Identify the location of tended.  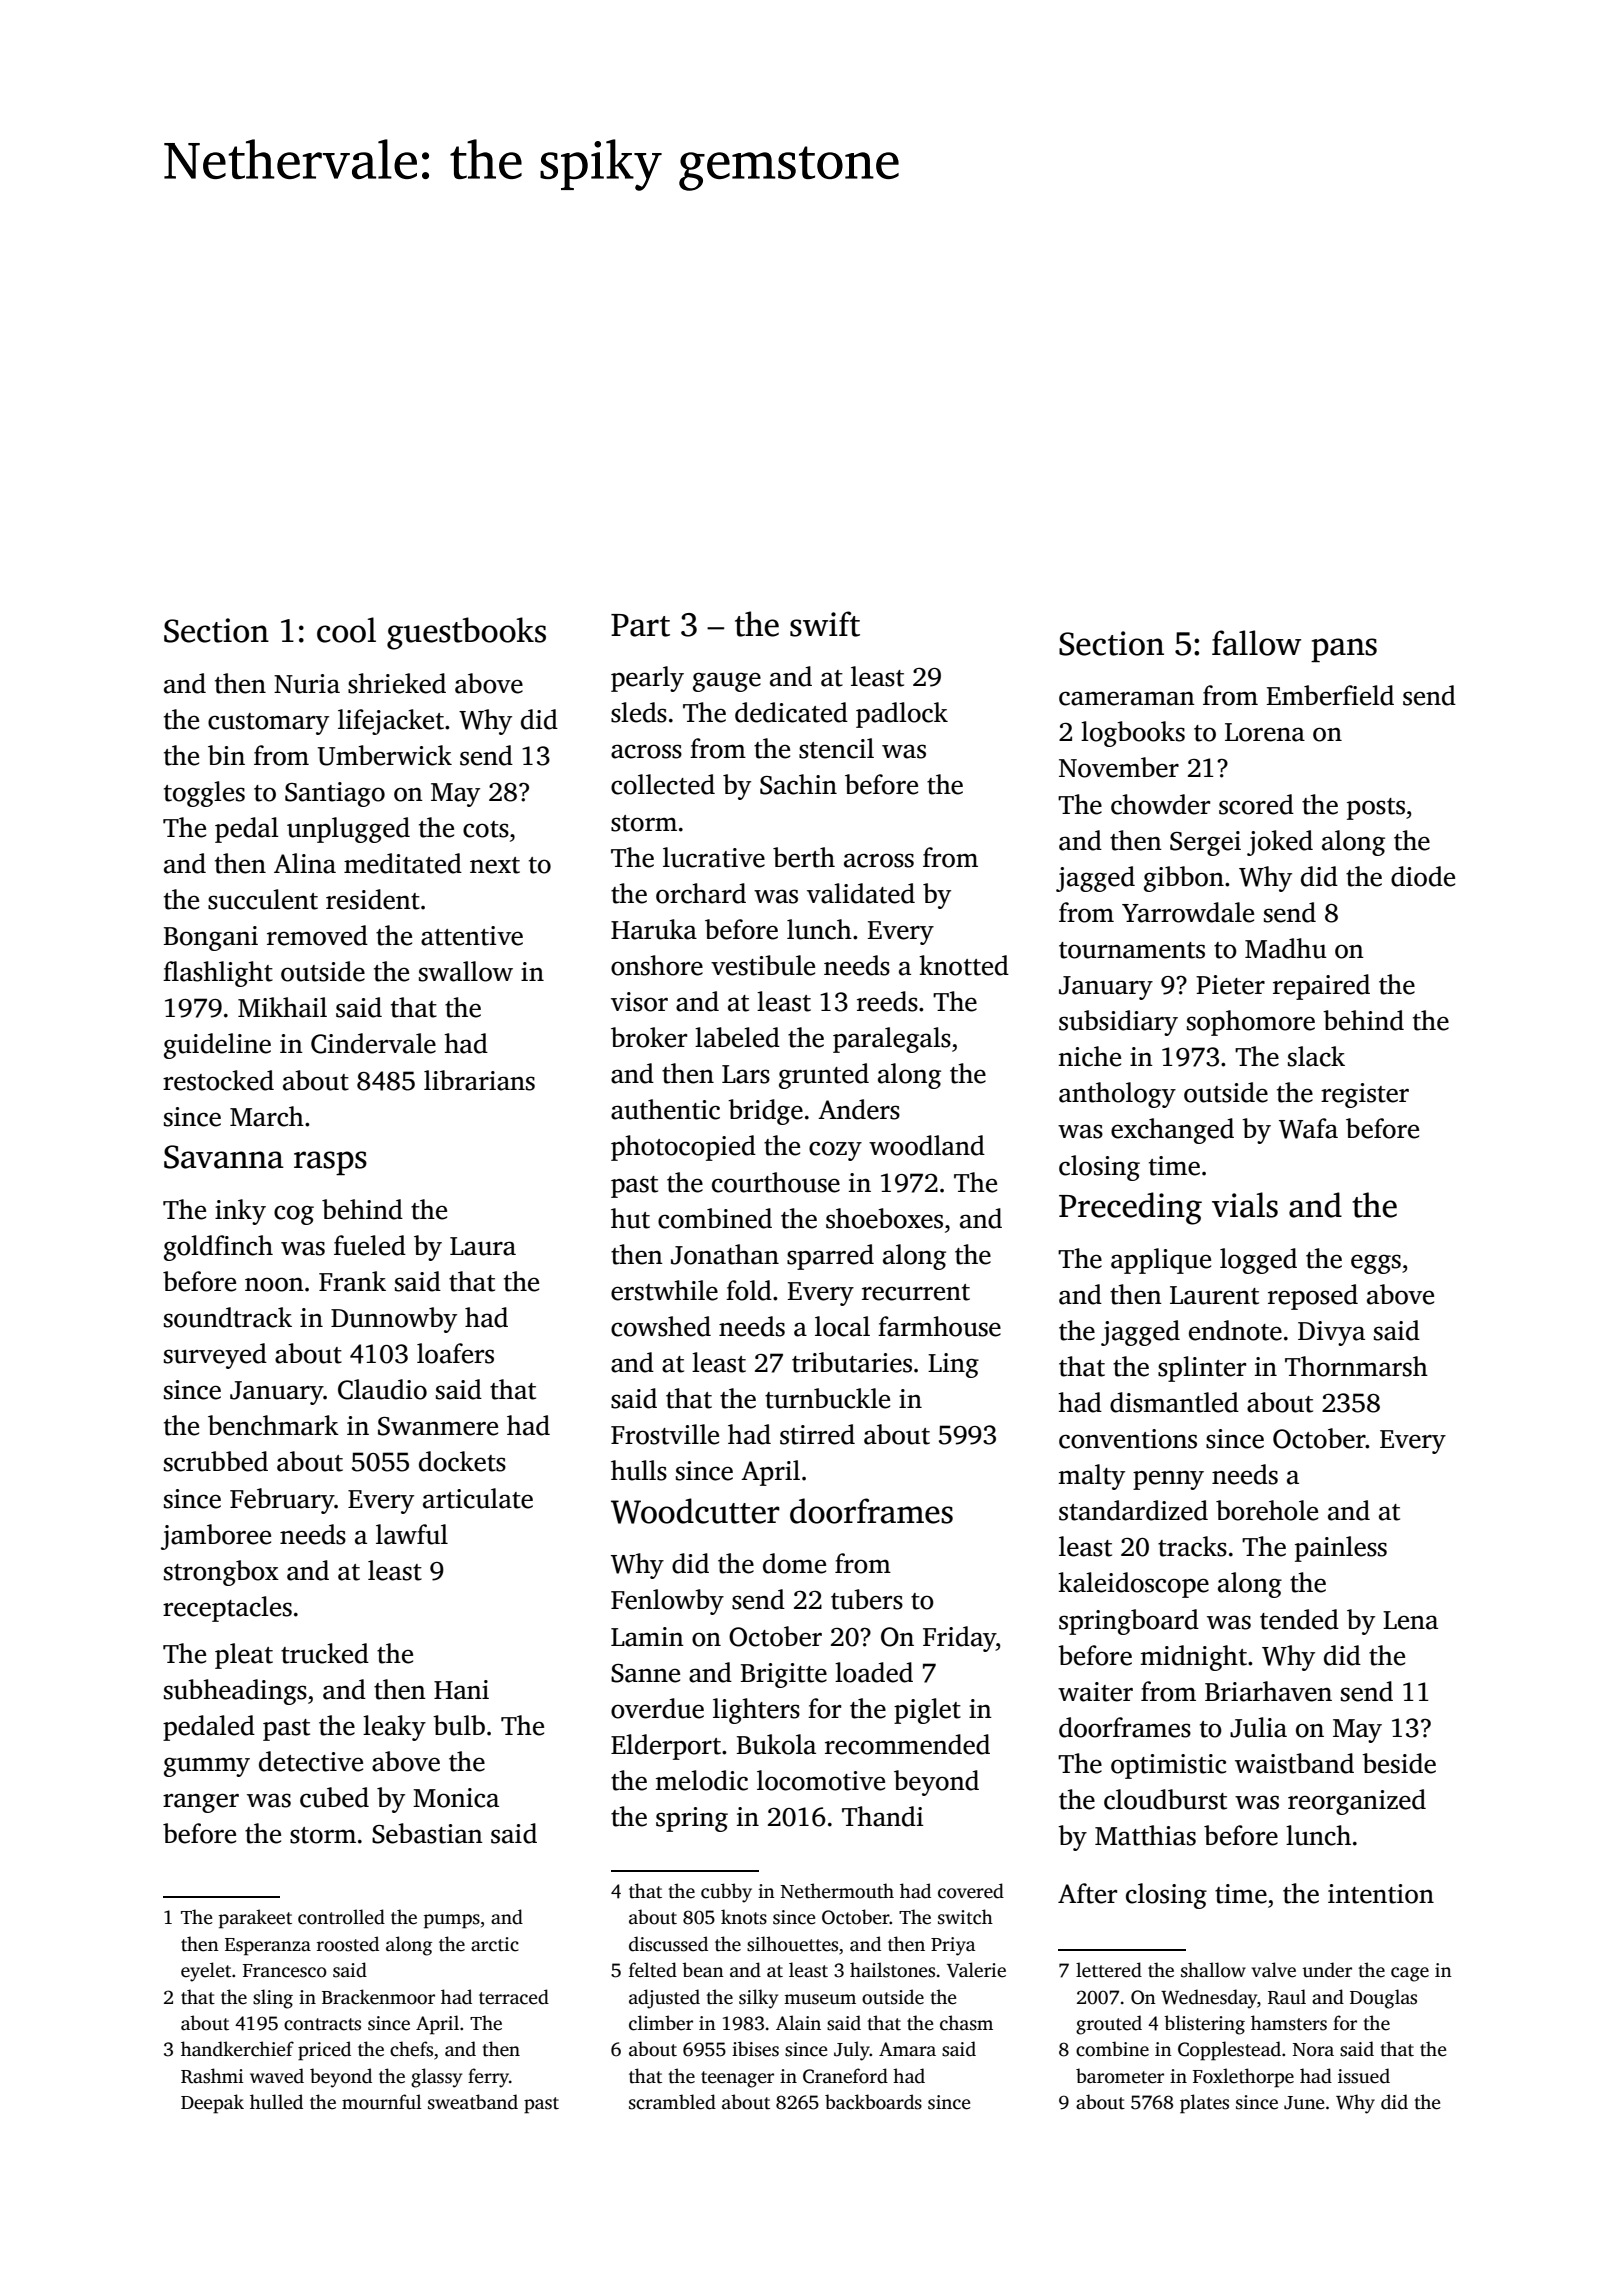
(1299, 1619).
